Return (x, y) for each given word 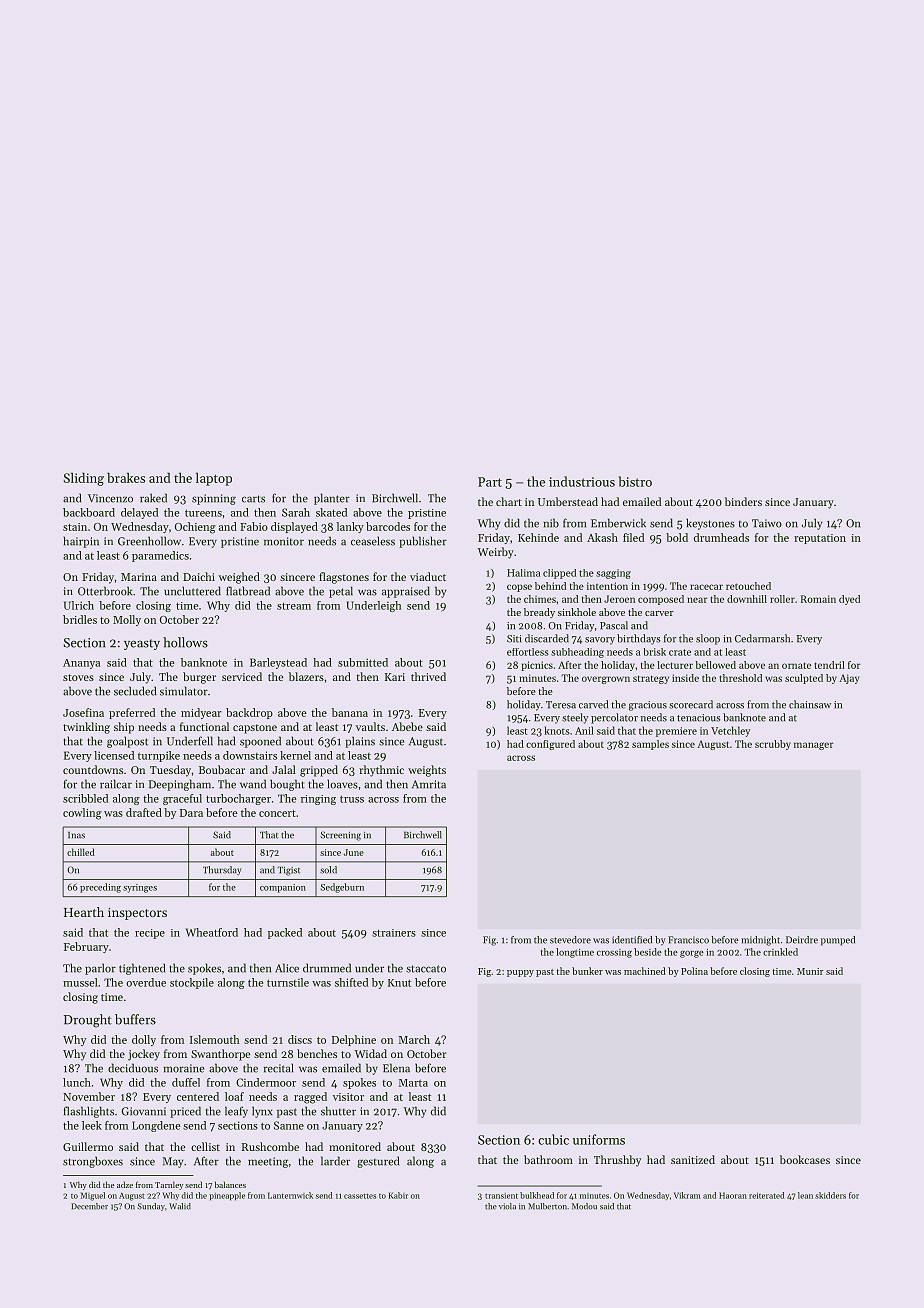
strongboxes (93, 1162)
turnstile (288, 982)
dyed (849, 600)
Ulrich (79, 605)
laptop (214, 479)
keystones (710, 524)
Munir (810, 971)
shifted (351, 982)
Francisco (688, 940)
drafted (144, 812)
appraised (406, 592)
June (354, 852)
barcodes (388, 526)
